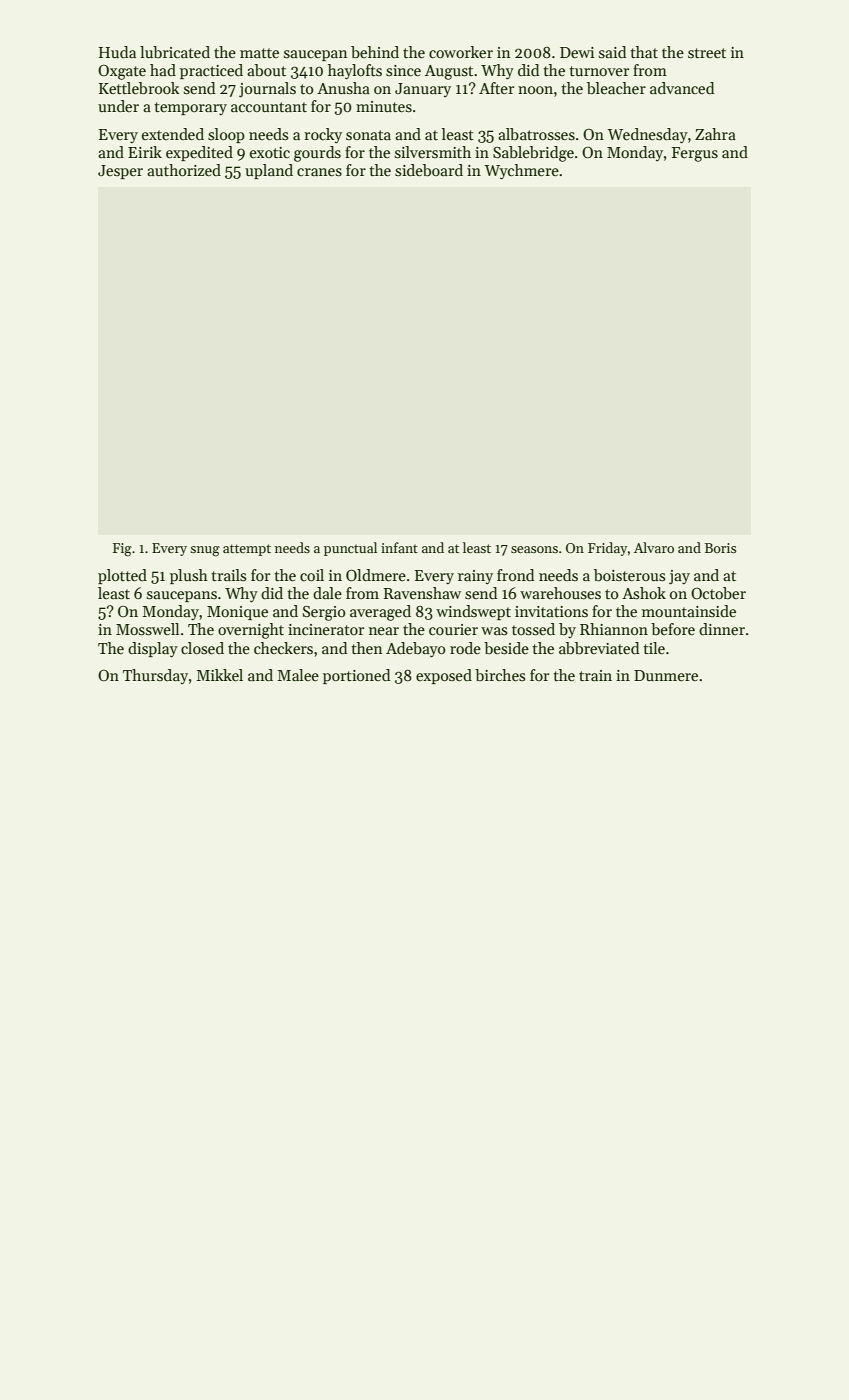 The image size is (849, 1400). Describe the element at coordinates (205, 551) in the page. I see `snug` at that location.
